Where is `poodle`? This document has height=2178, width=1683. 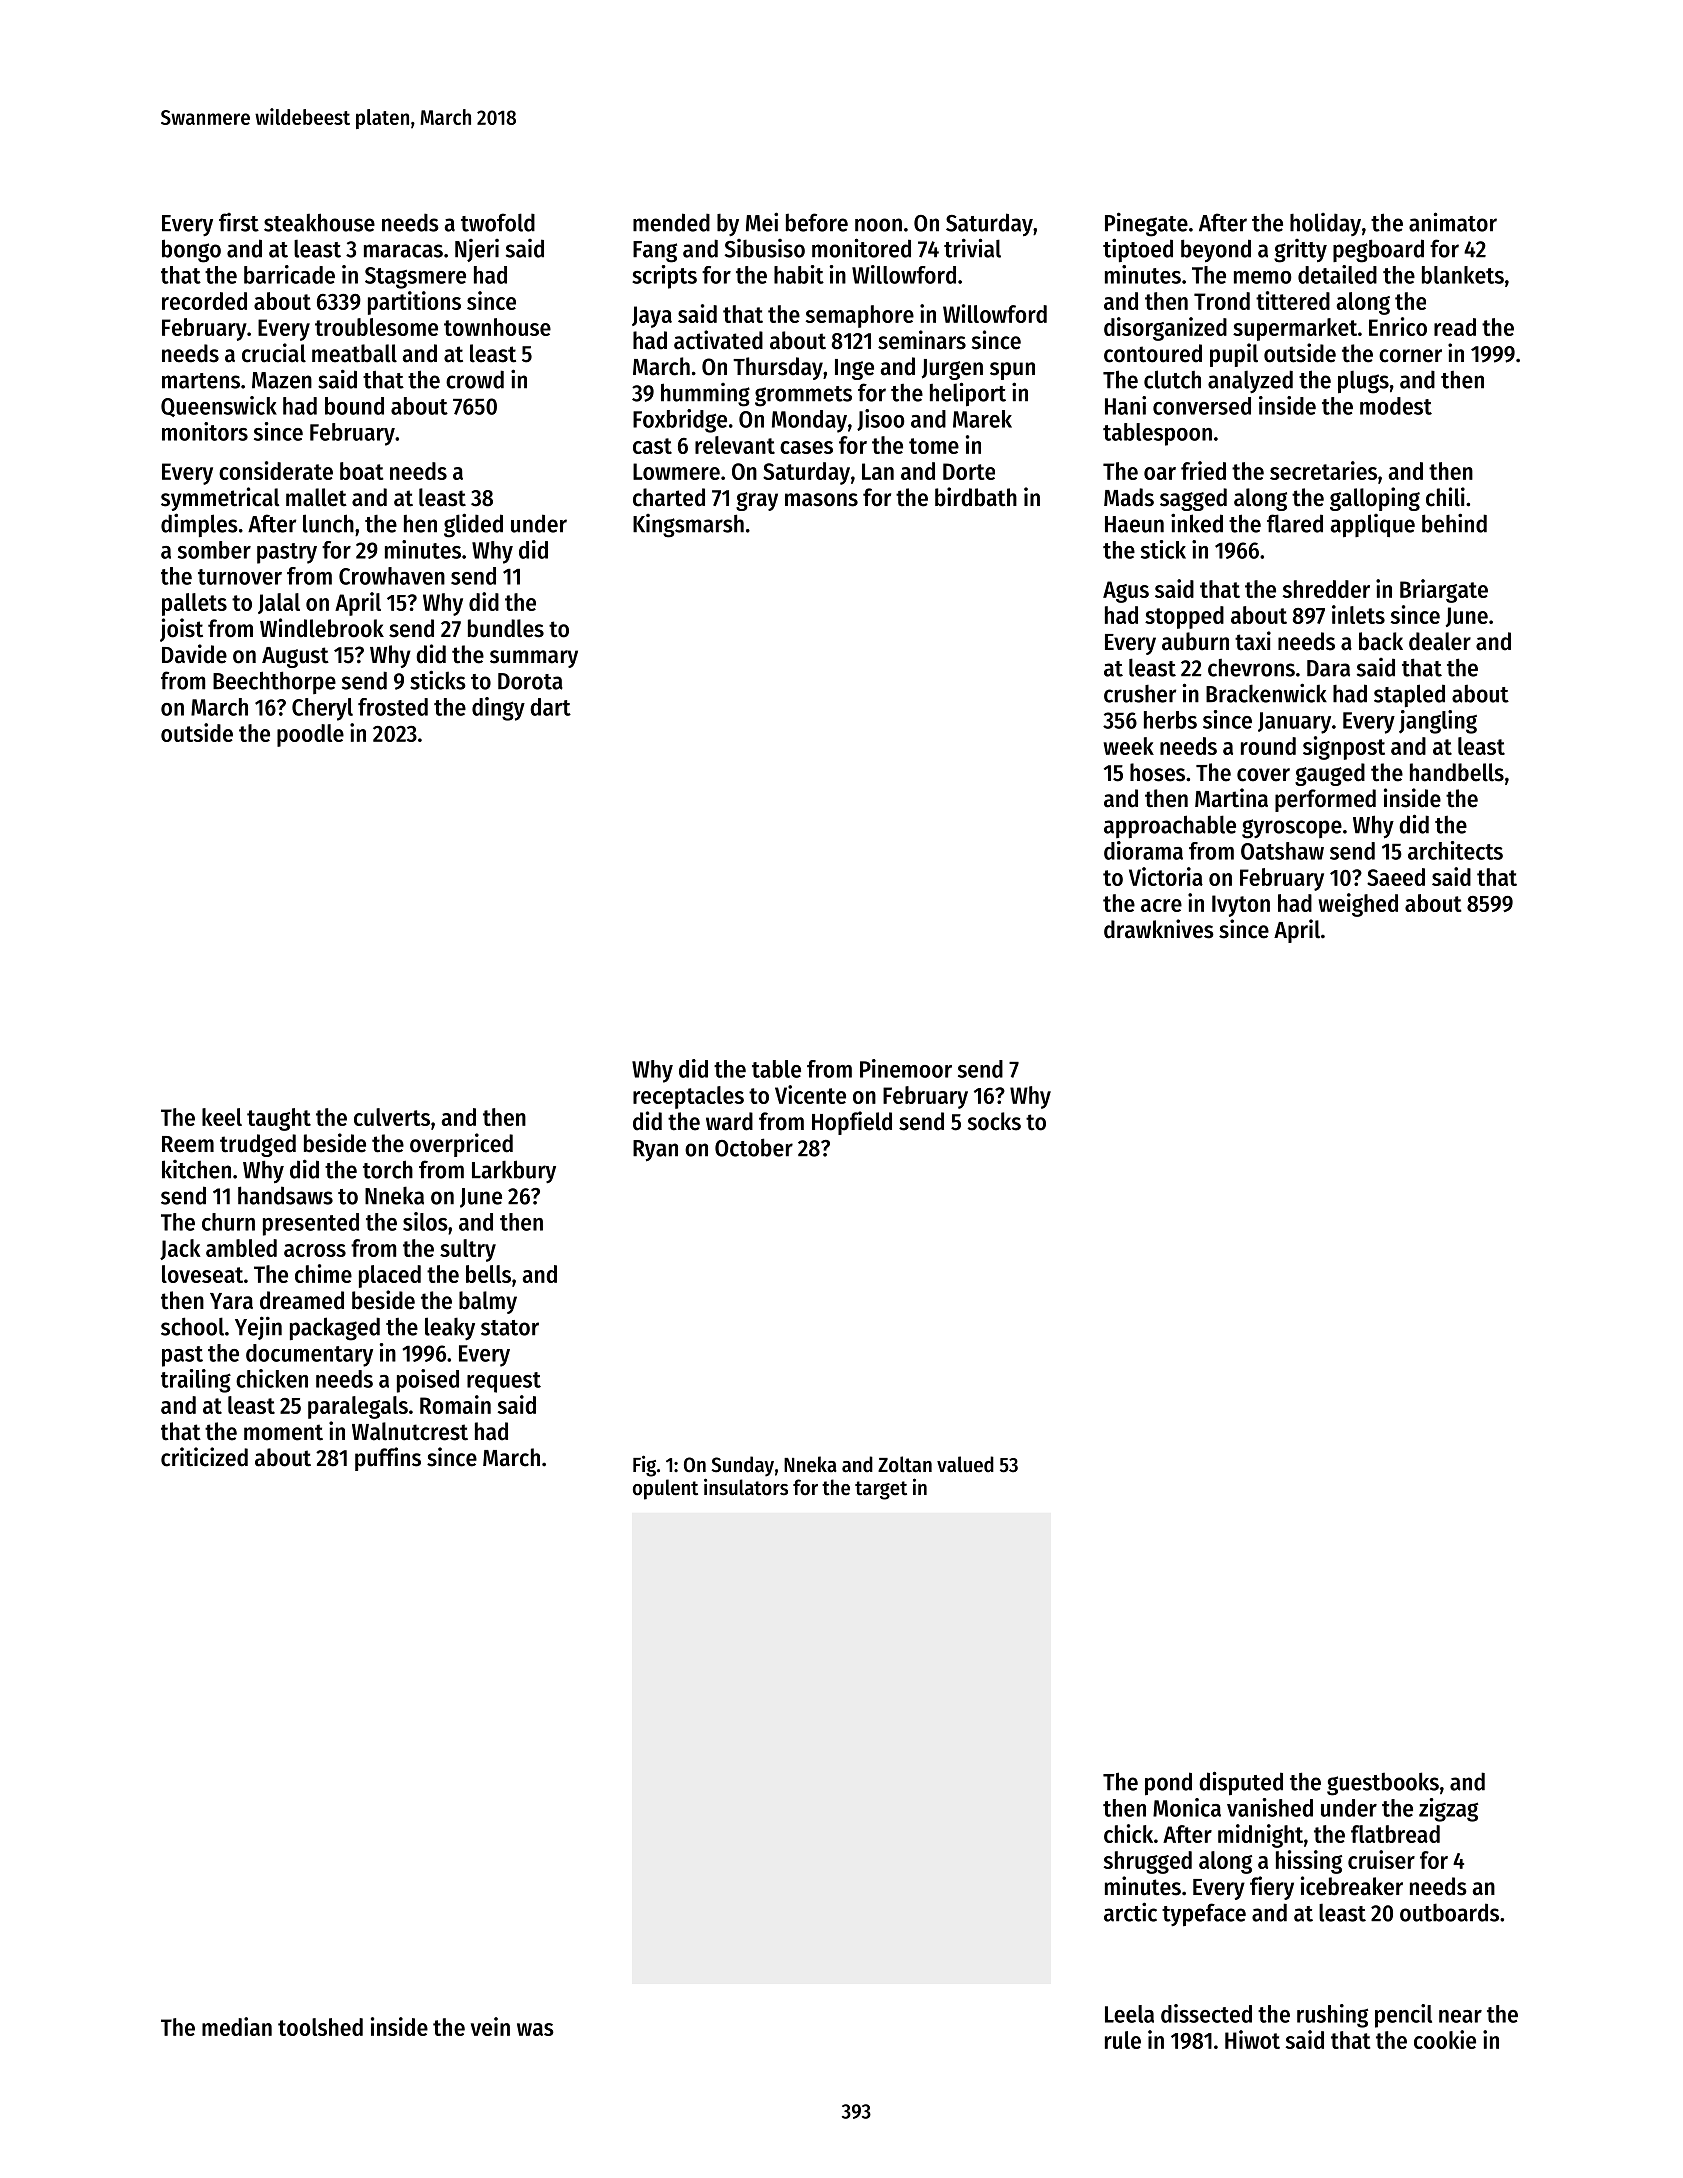
poodle is located at coordinates (310, 735).
